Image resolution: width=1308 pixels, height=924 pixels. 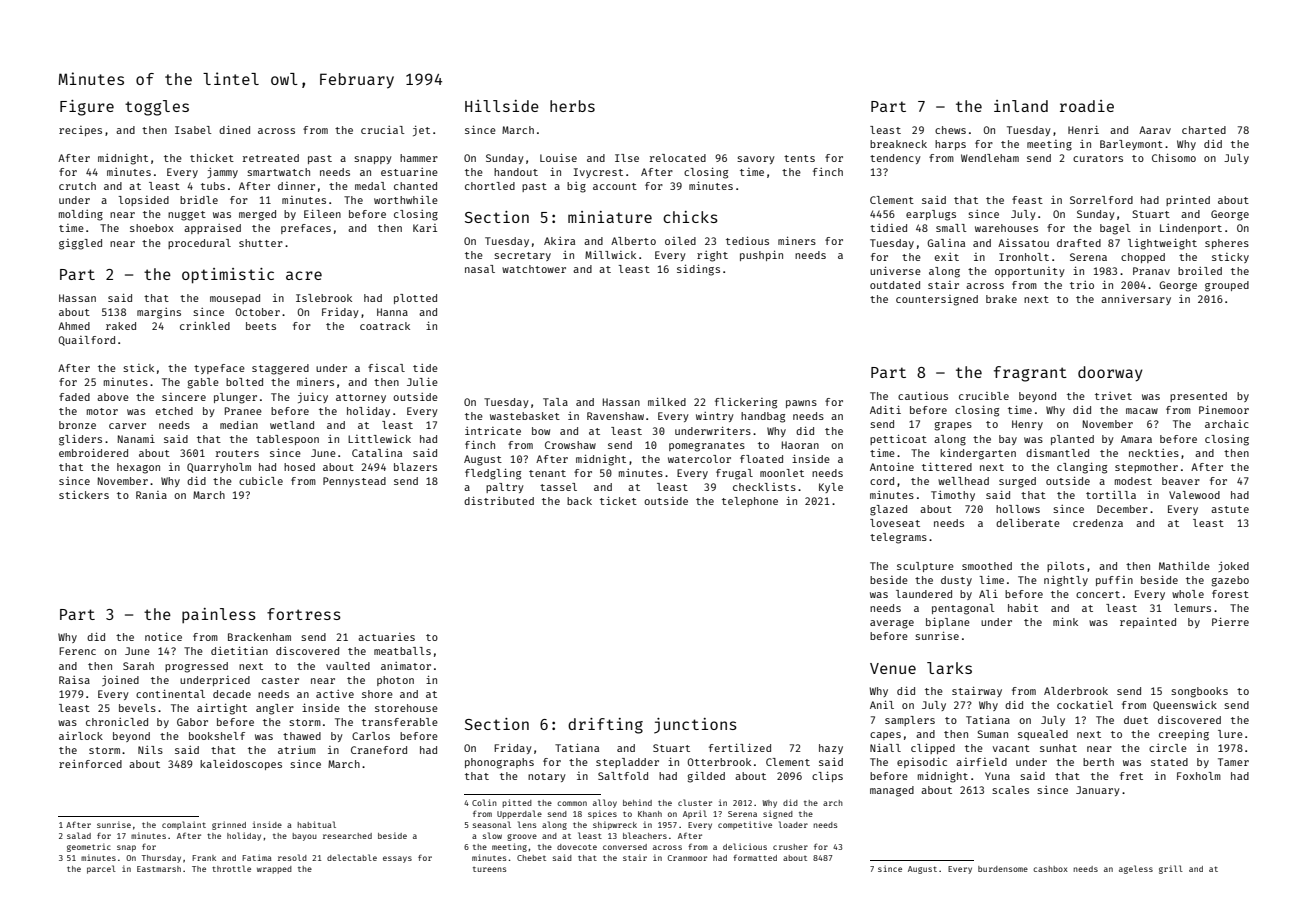 What do you see at coordinates (605, 726) in the screenshot?
I see `drifting` at bounding box center [605, 726].
